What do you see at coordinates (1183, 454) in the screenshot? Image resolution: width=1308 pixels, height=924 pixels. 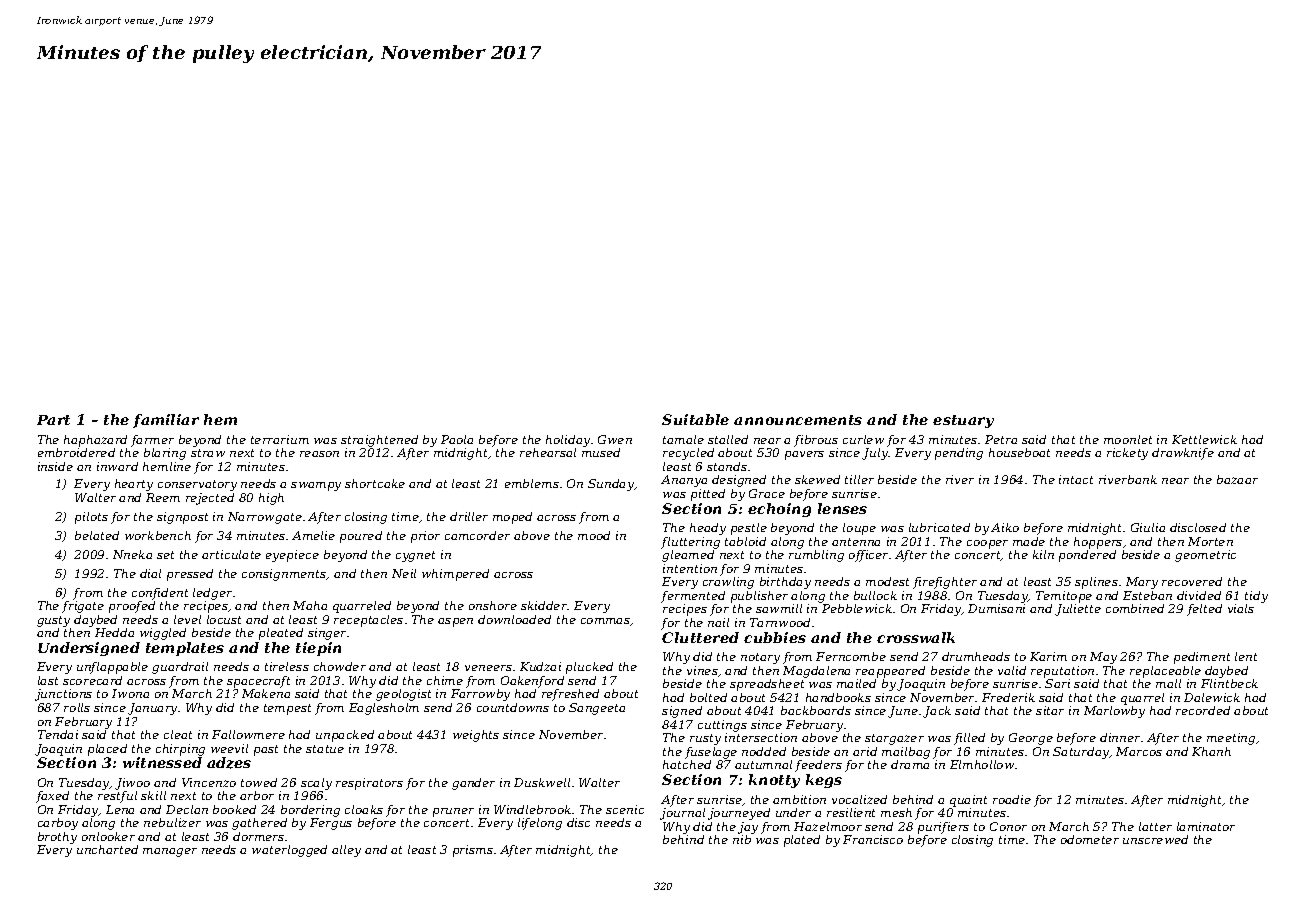 I see `drawknife` at bounding box center [1183, 454].
